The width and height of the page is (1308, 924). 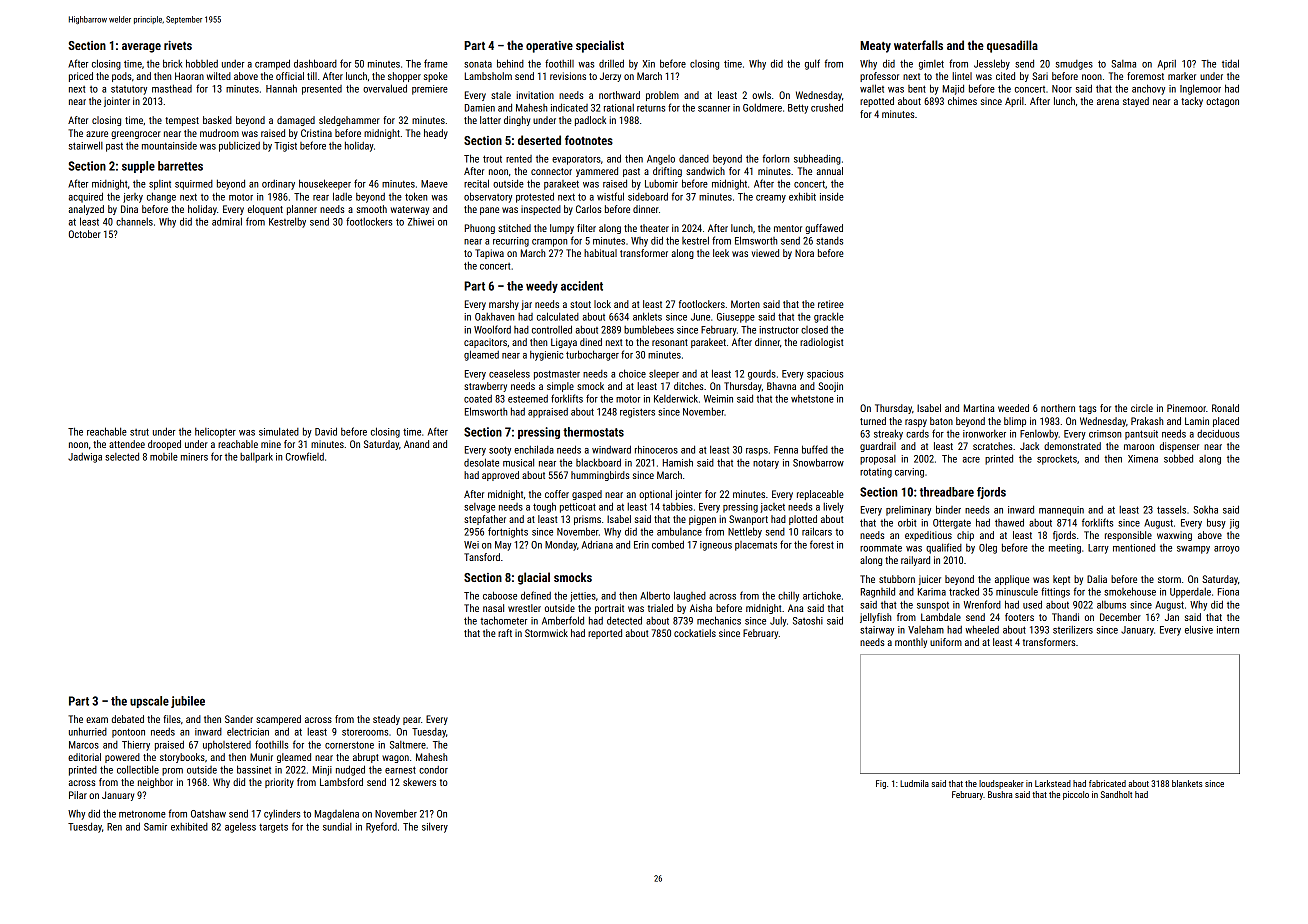 What do you see at coordinates (600, 46) in the page?
I see `specialist` at bounding box center [600, 46].
